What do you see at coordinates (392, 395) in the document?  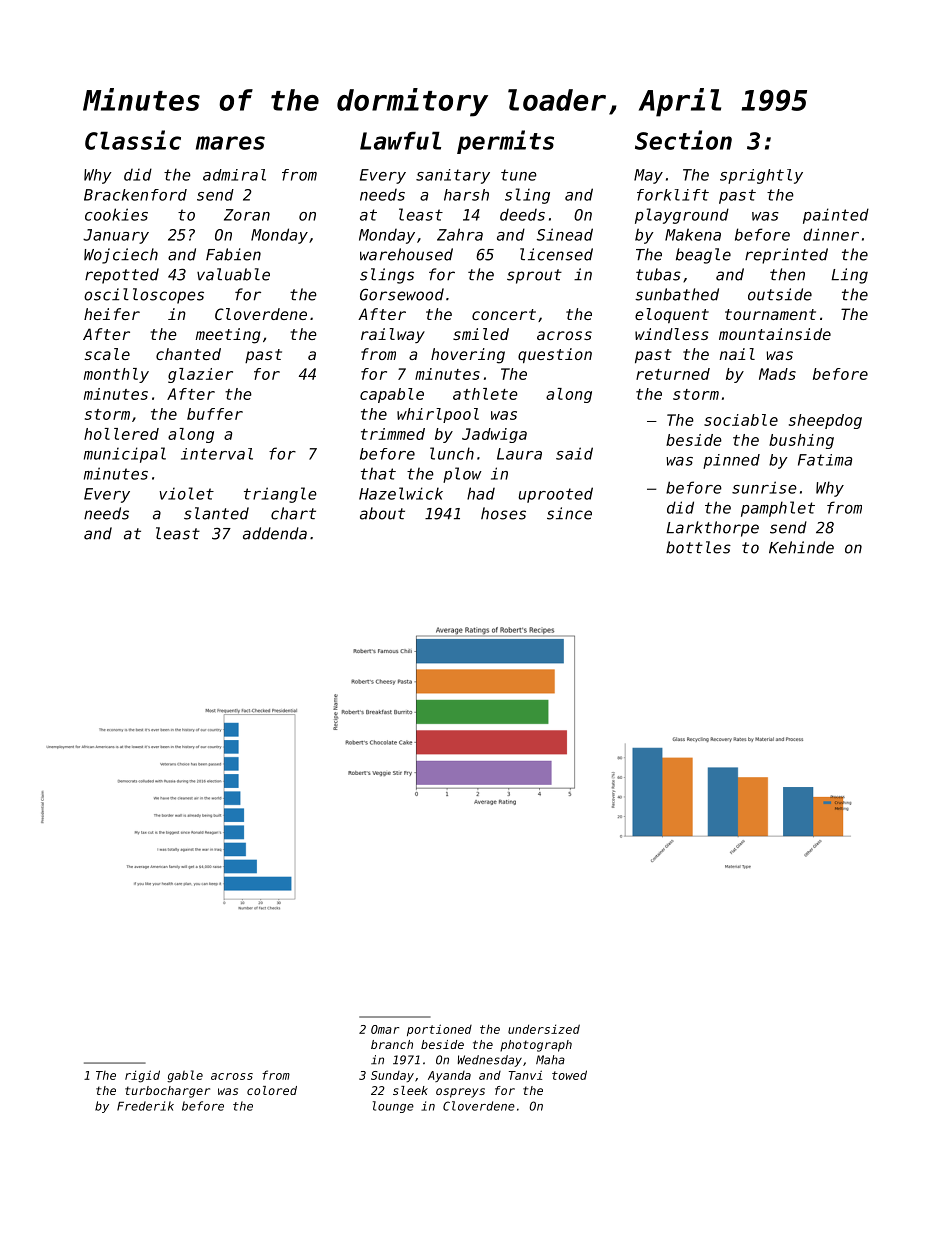 I see `capable` at bounding box center [392, 395].
